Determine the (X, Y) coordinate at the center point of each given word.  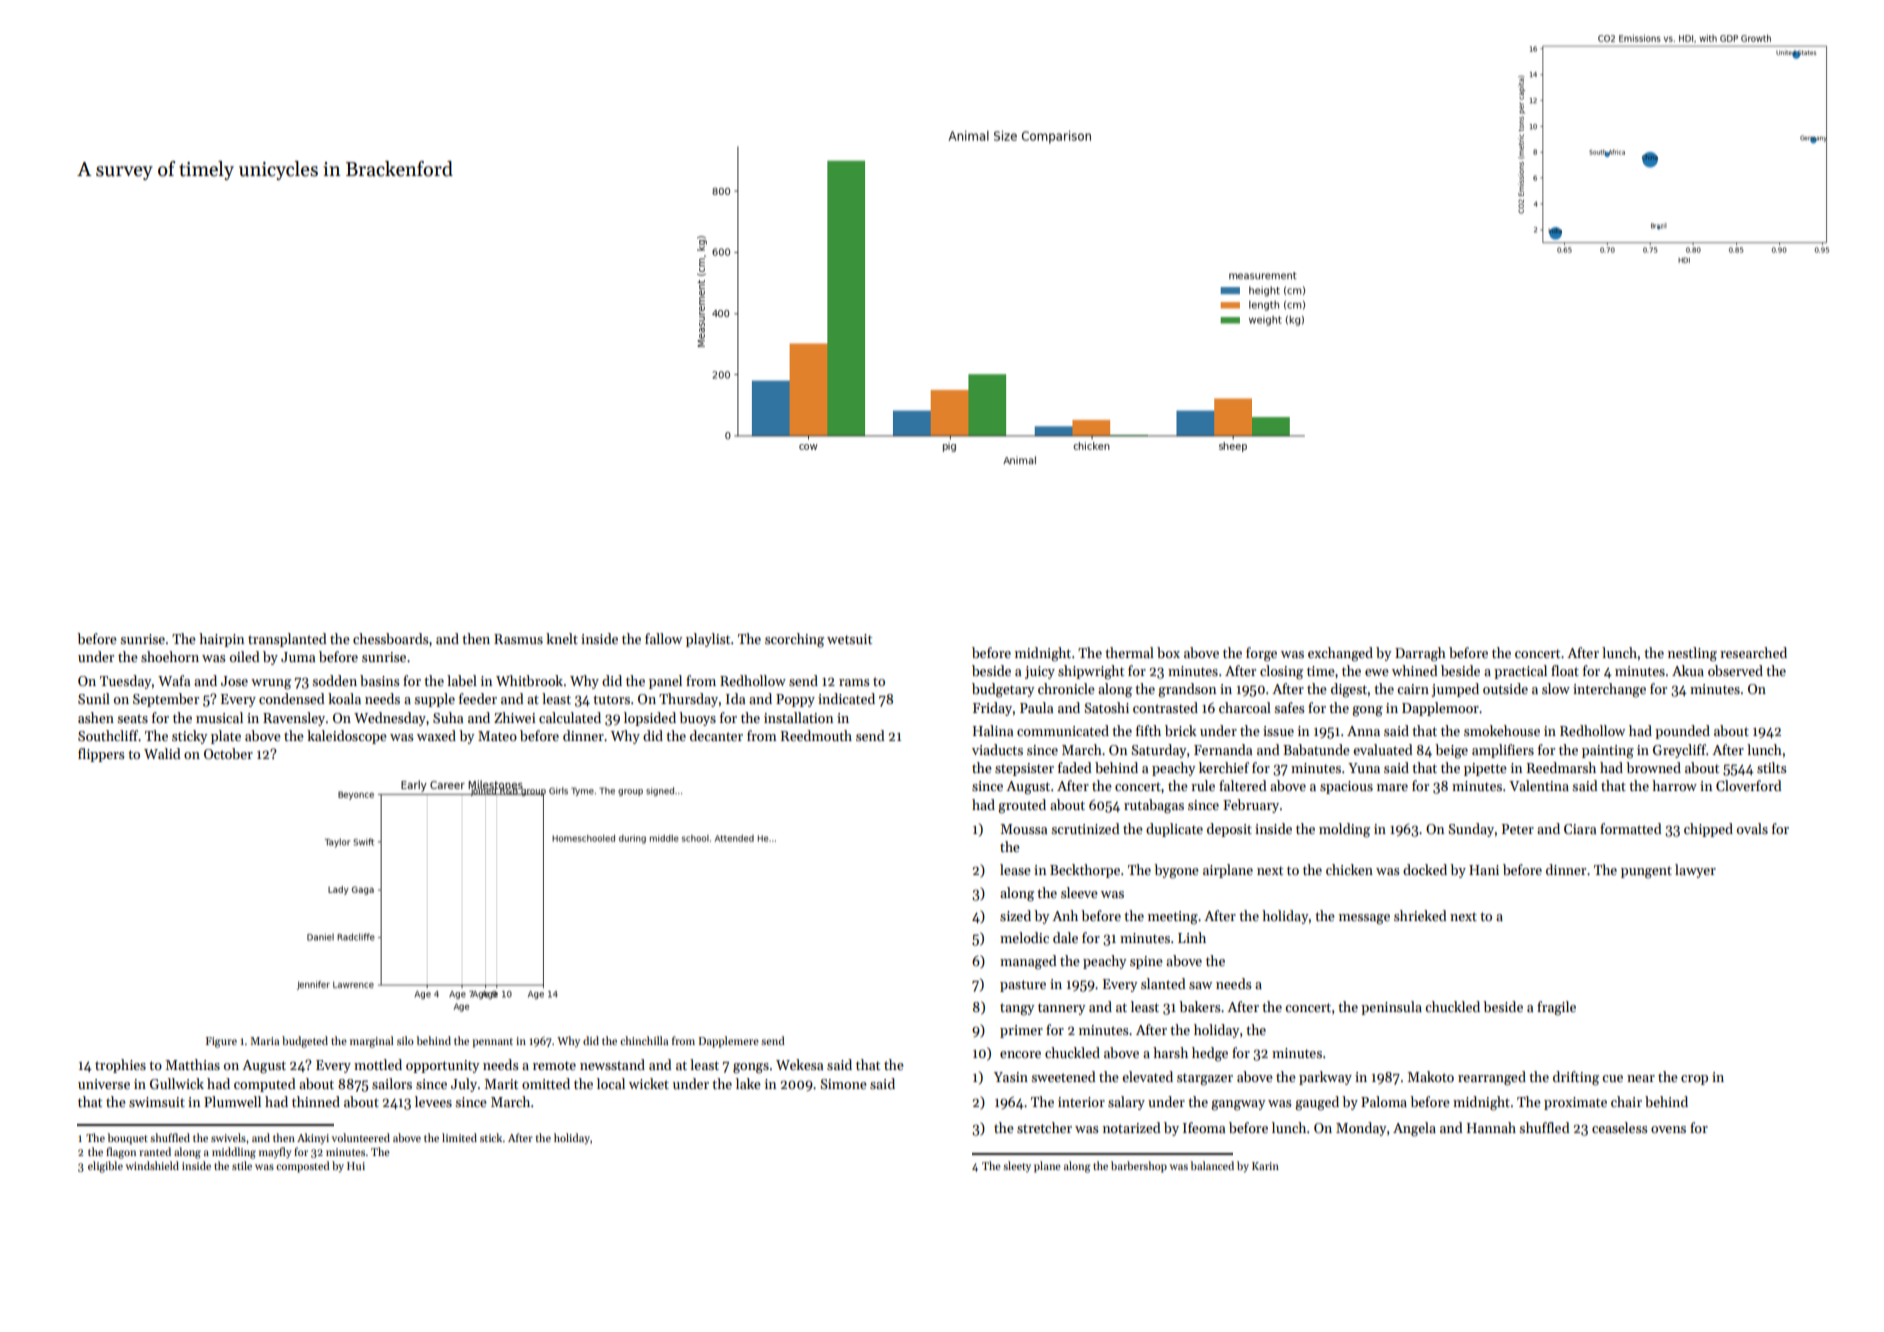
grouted (1022, 806)
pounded (1682, 732)
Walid (162, 753)
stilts (1772, 767)
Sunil (94, 698)
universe (104, 1084)
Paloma (1384, 1101)
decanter (716, 735)
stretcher (1044, 1127)
